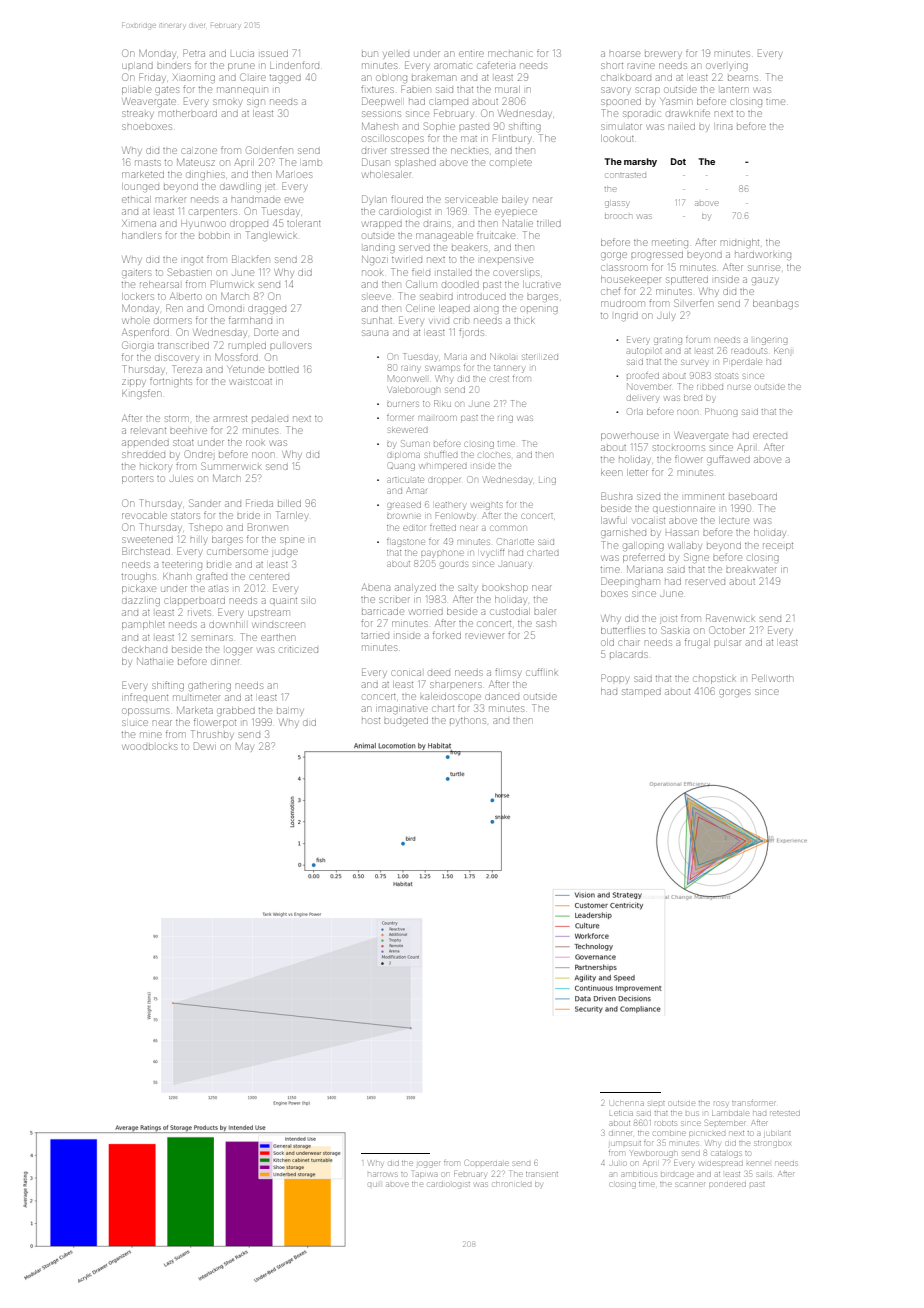 The width and height of the screenshot is (924, 1308). Describe the element at coordinates (772, 678) in the screenshot. I see `Pellworth` at that location.
